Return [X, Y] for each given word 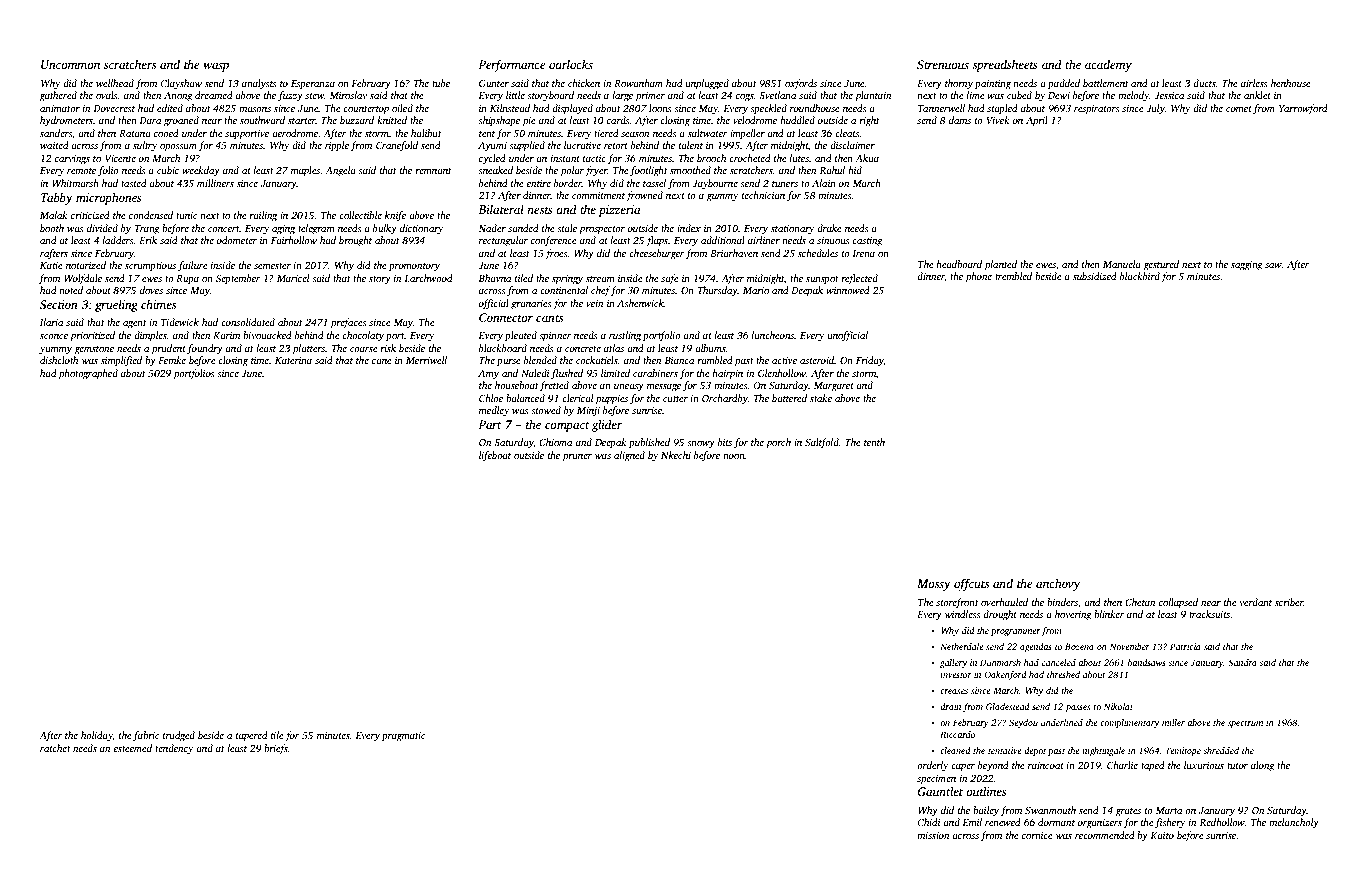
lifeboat [495, 456]
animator [60, 108]
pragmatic [403, 737]
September [238, 279]
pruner [577, 458]
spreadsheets [1005, 65]
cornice [1037, 835]
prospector [602, 230]
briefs [276, 749]
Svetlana [777, 95]
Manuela [1122, 264]
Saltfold [822, 443]
